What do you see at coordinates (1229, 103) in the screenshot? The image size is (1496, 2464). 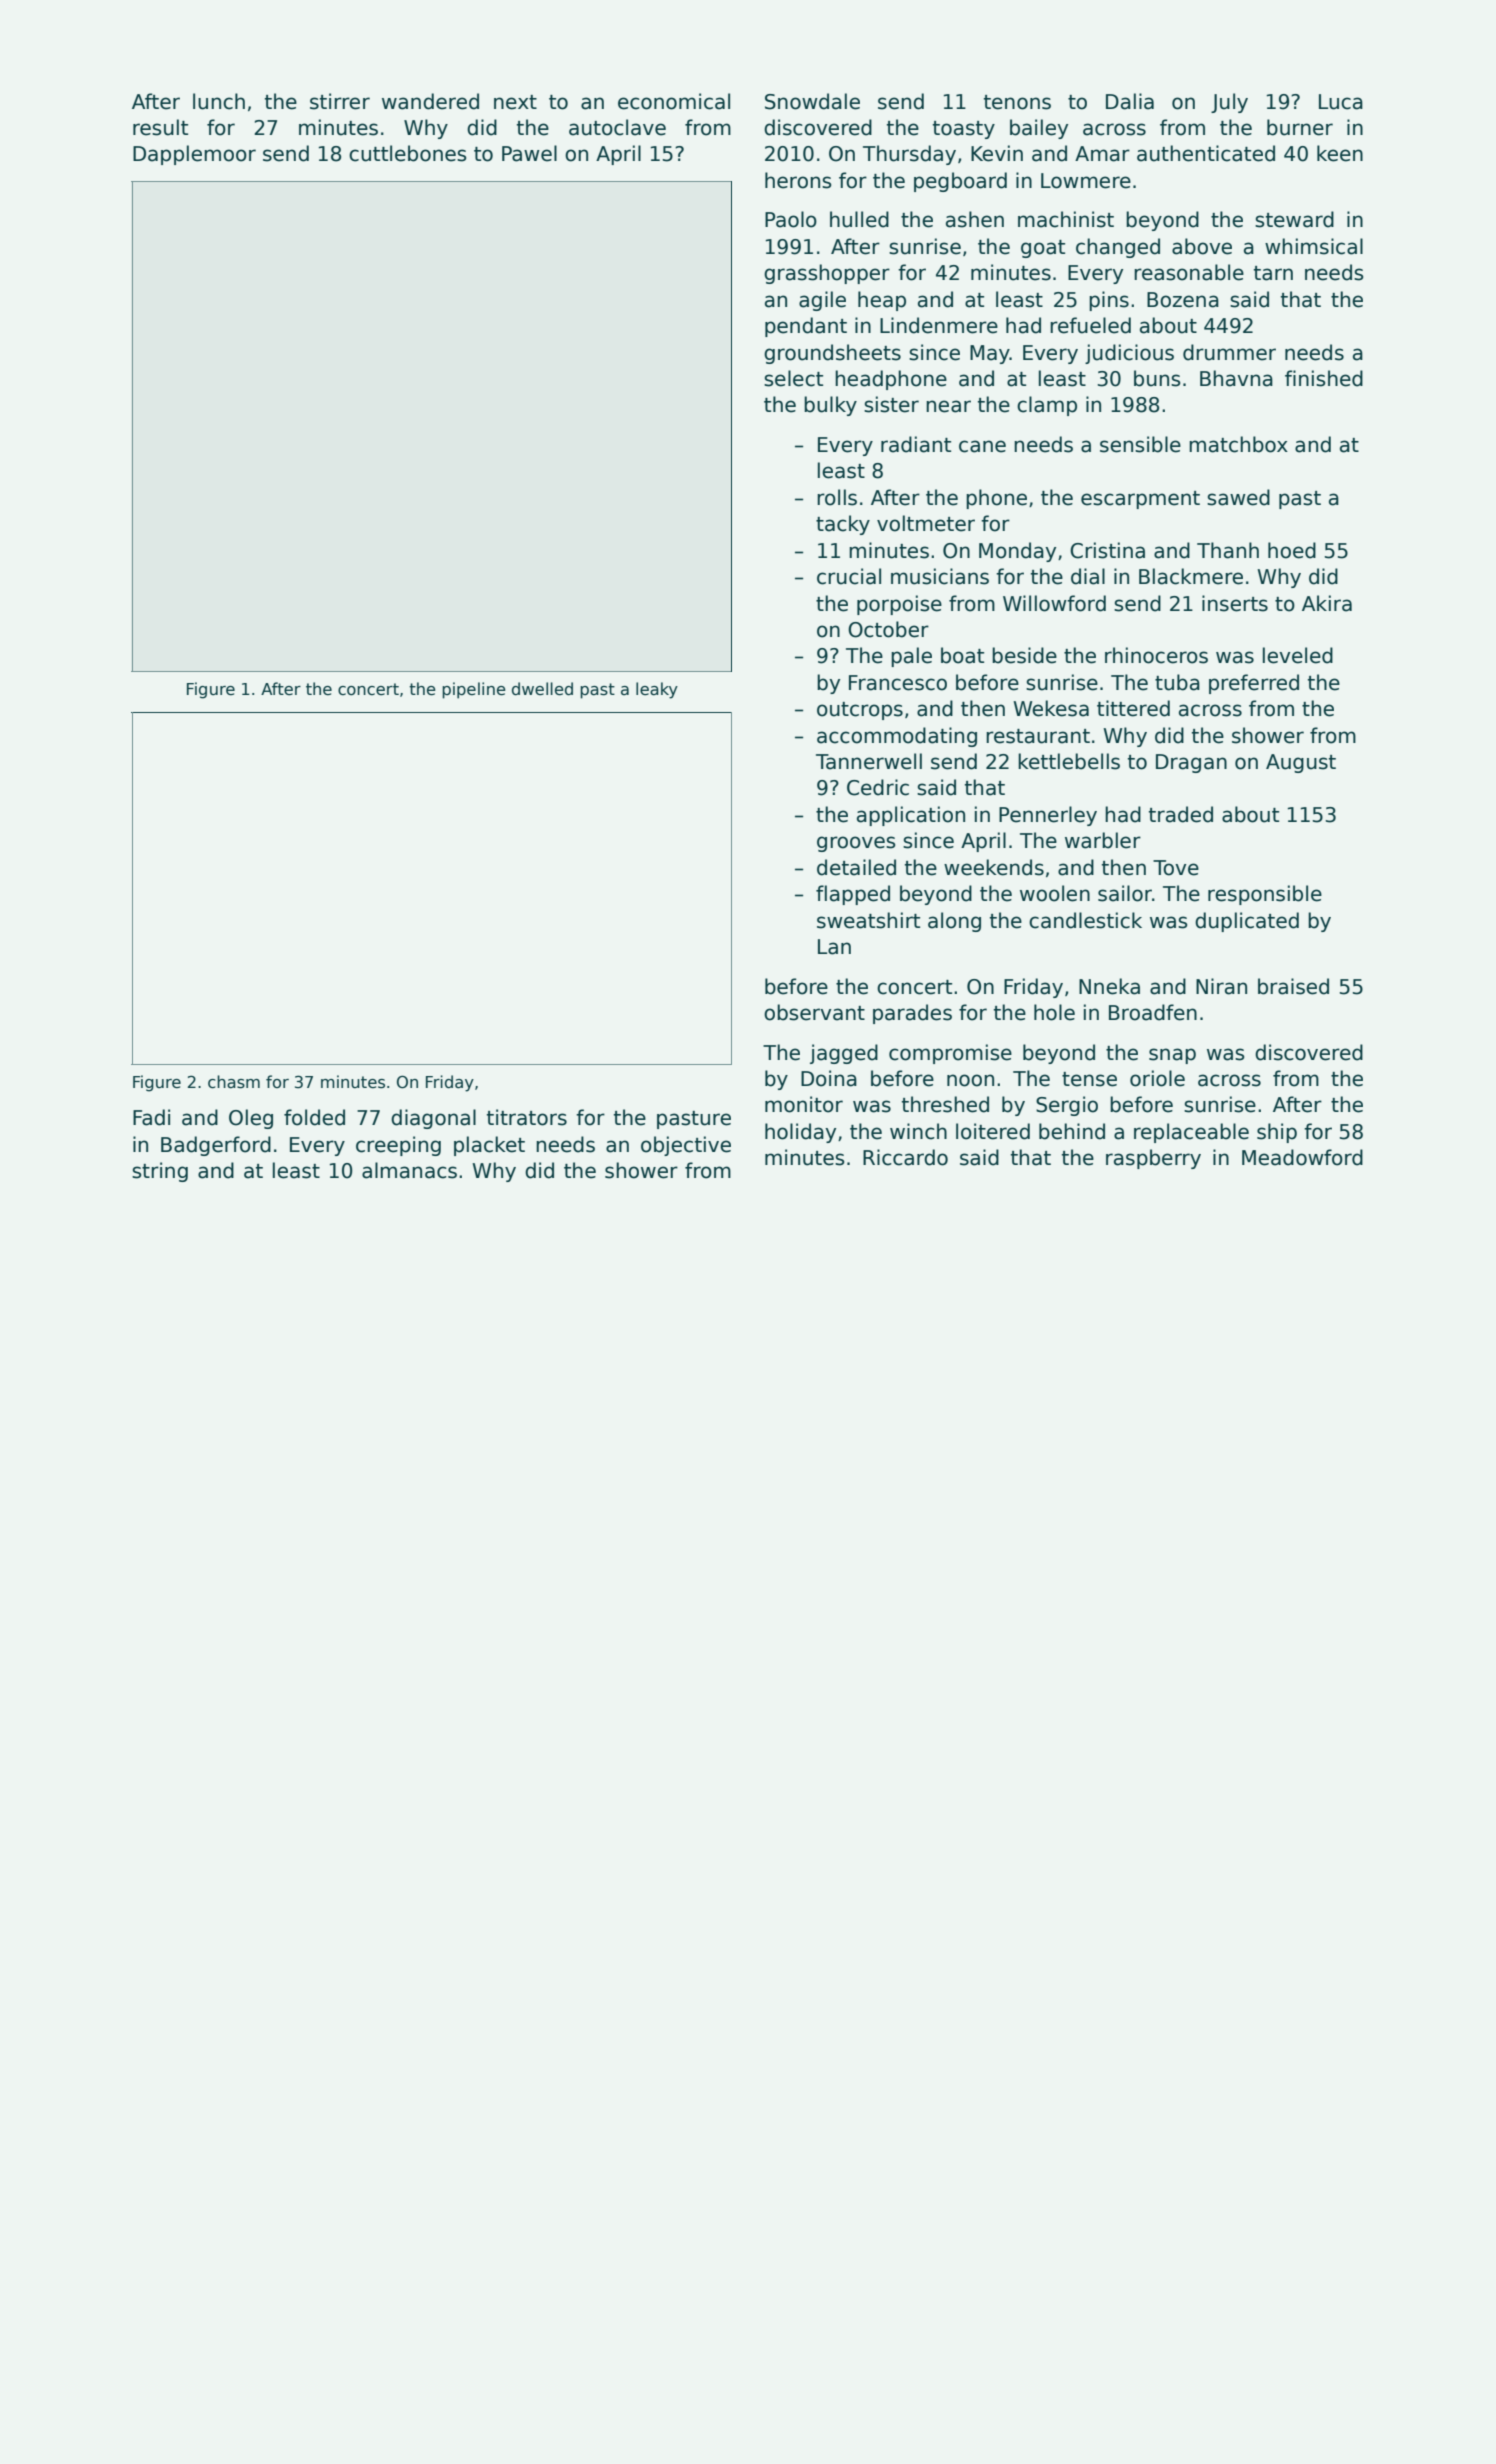 I see `July` at bounding box center [1229, 103].
